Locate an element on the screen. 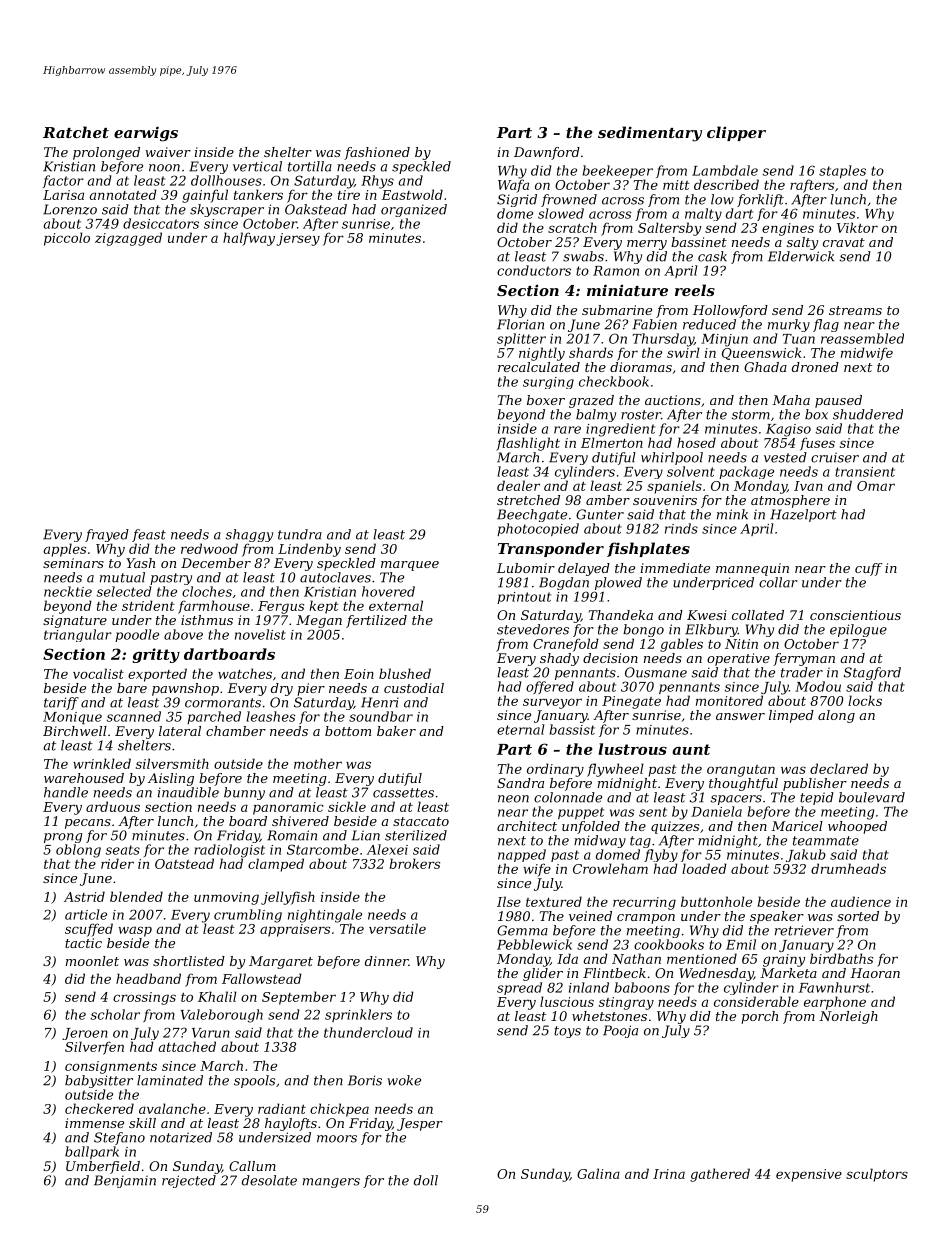  shaggy is located at coordinates (249, 535).
